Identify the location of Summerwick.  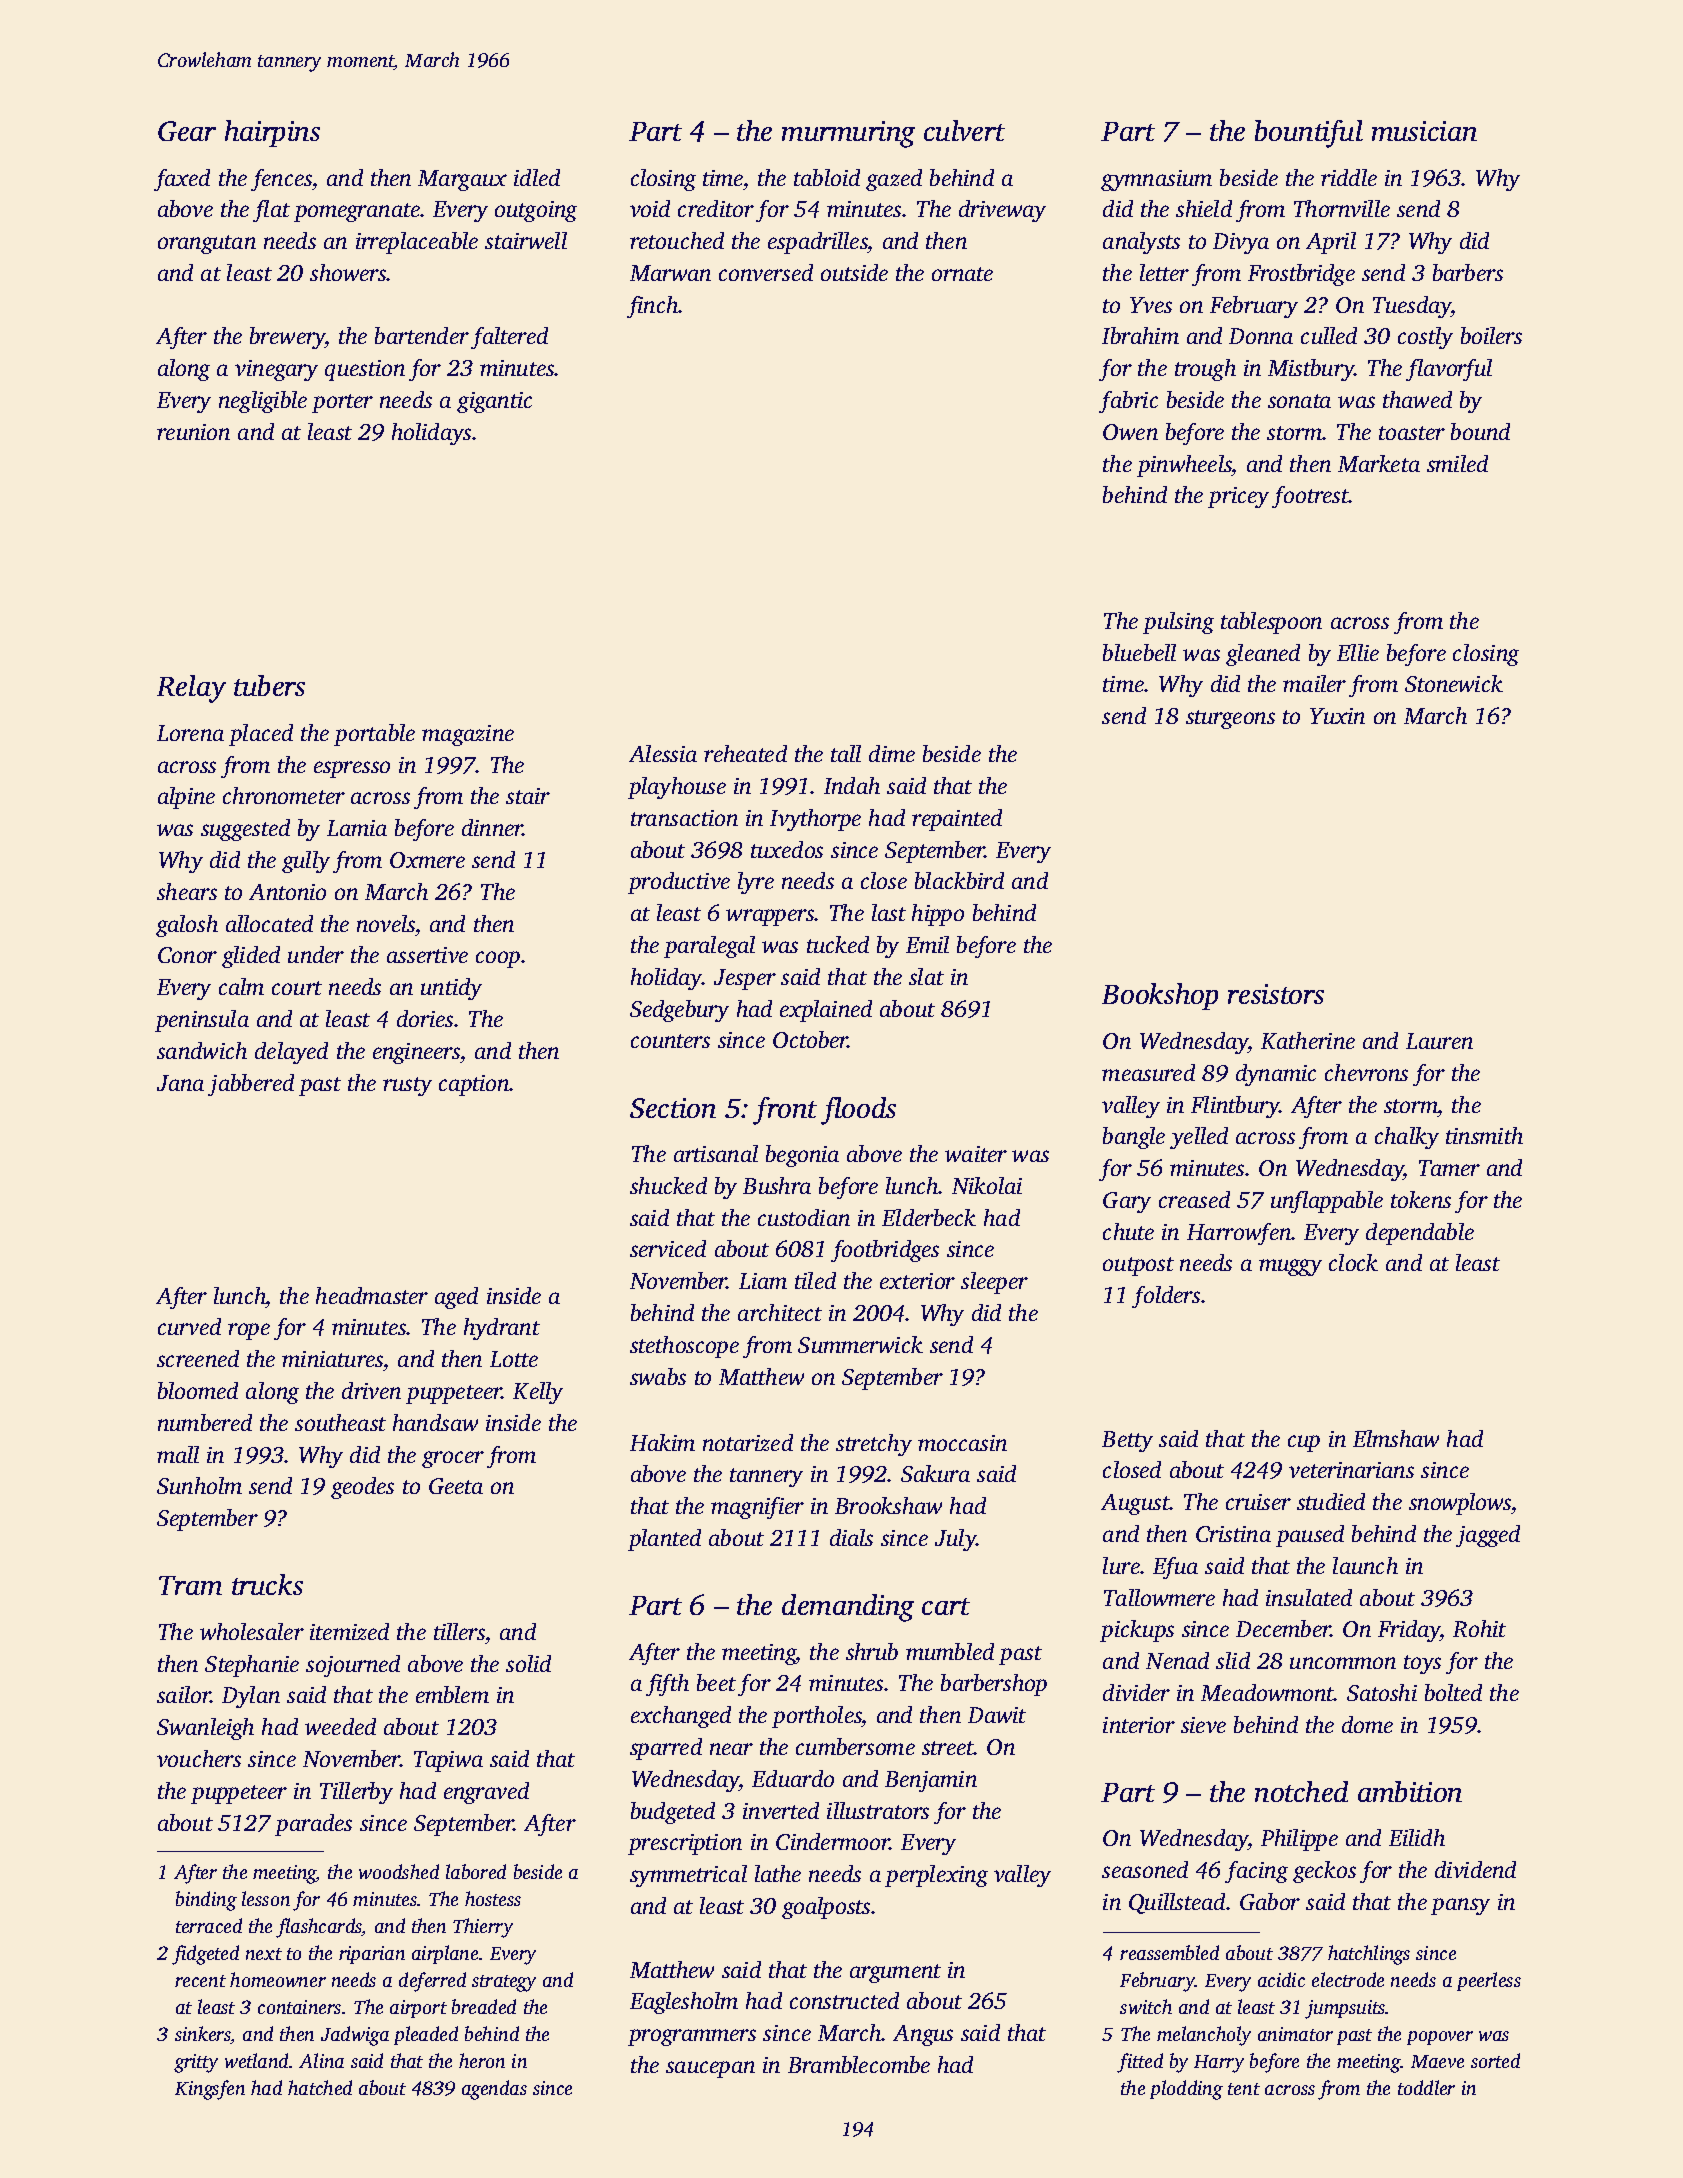
(860, 1344).
